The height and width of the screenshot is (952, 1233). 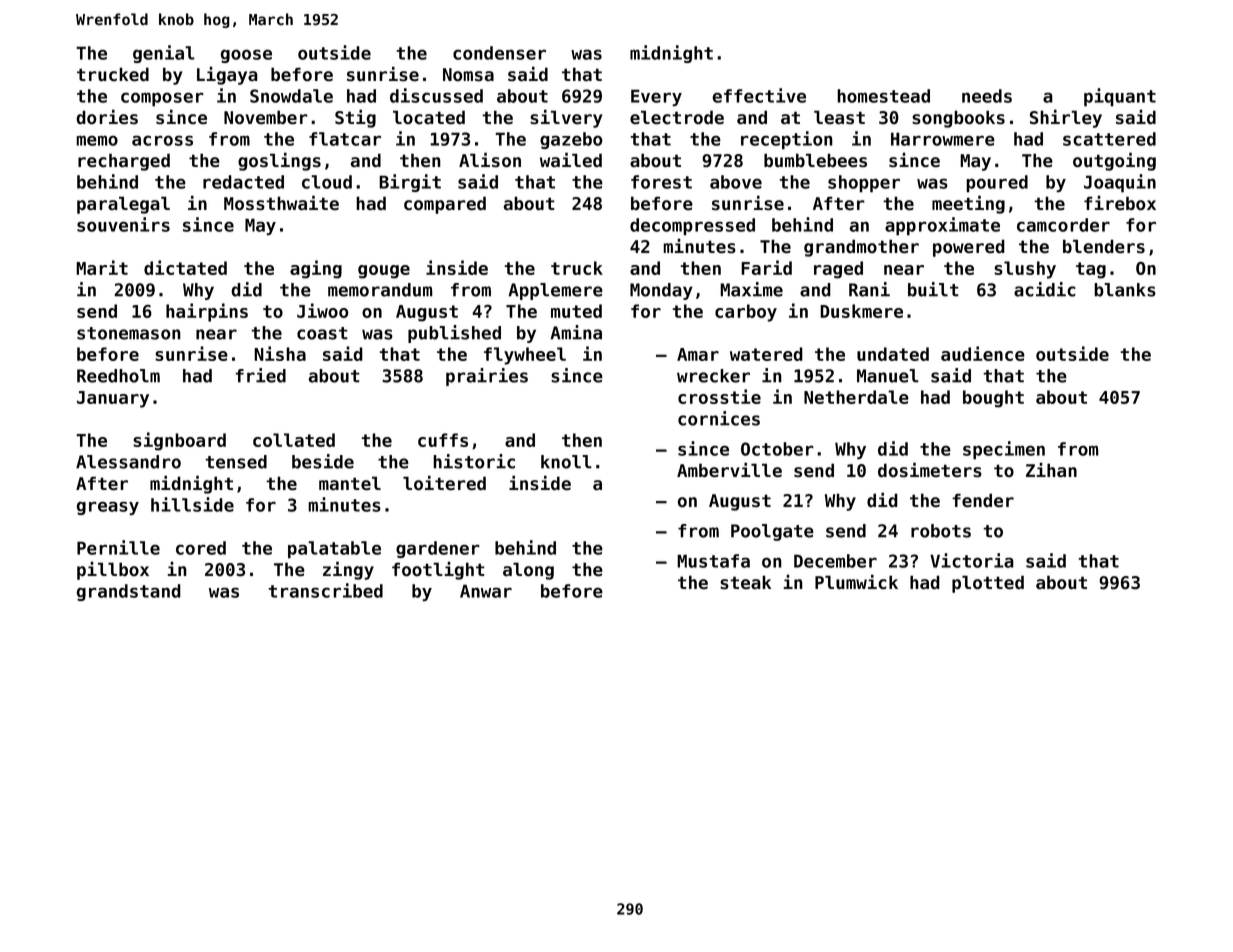 I want to click on cornices, so click(x=719, y=418).
